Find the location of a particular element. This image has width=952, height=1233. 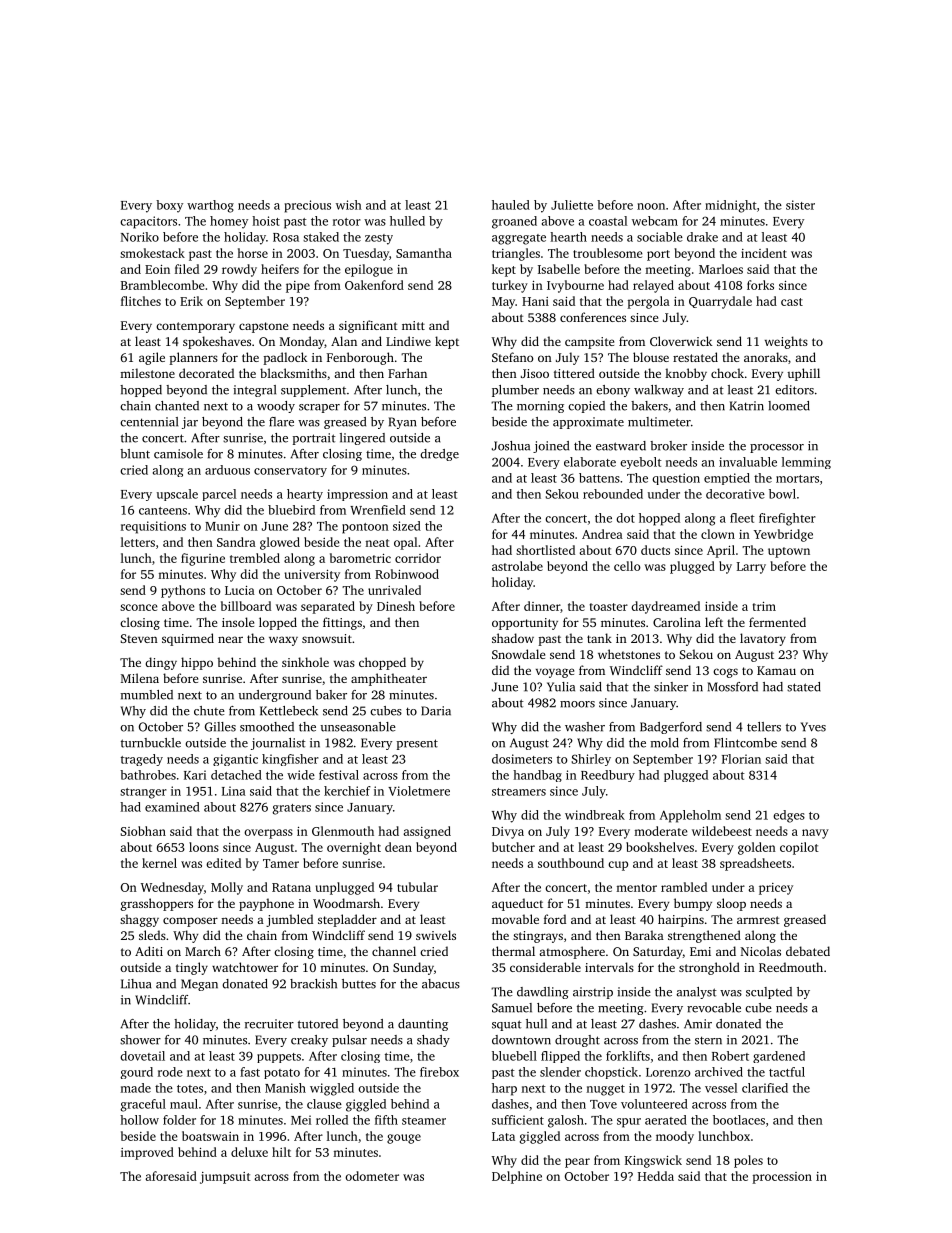

midnight is located at coordinates (731, 206).
